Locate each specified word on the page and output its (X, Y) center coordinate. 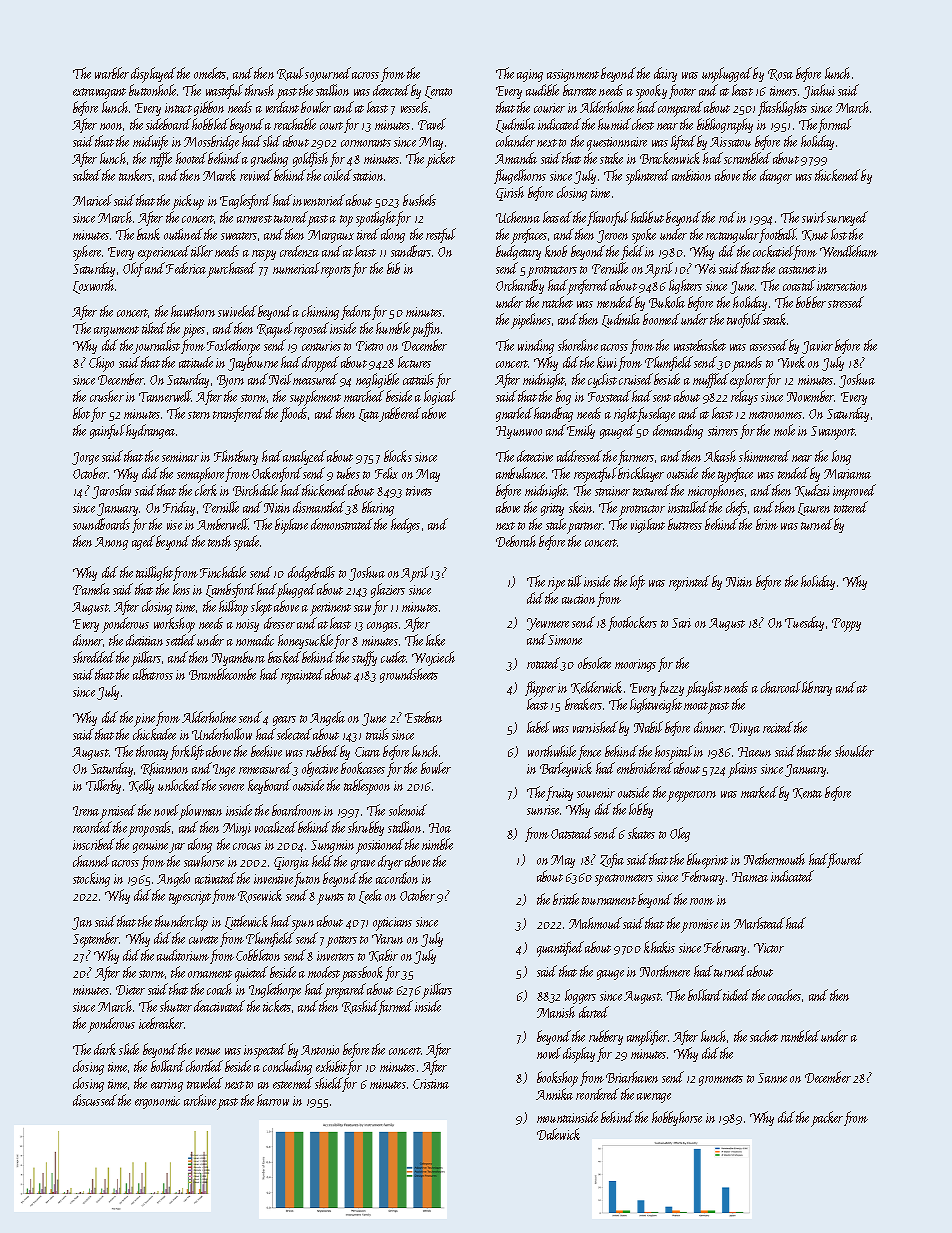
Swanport (833, 433)
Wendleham (849, 251)
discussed (95, 1100)
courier (549, 108)
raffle (161, 159)
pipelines (531, 321)
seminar (180, 457)
